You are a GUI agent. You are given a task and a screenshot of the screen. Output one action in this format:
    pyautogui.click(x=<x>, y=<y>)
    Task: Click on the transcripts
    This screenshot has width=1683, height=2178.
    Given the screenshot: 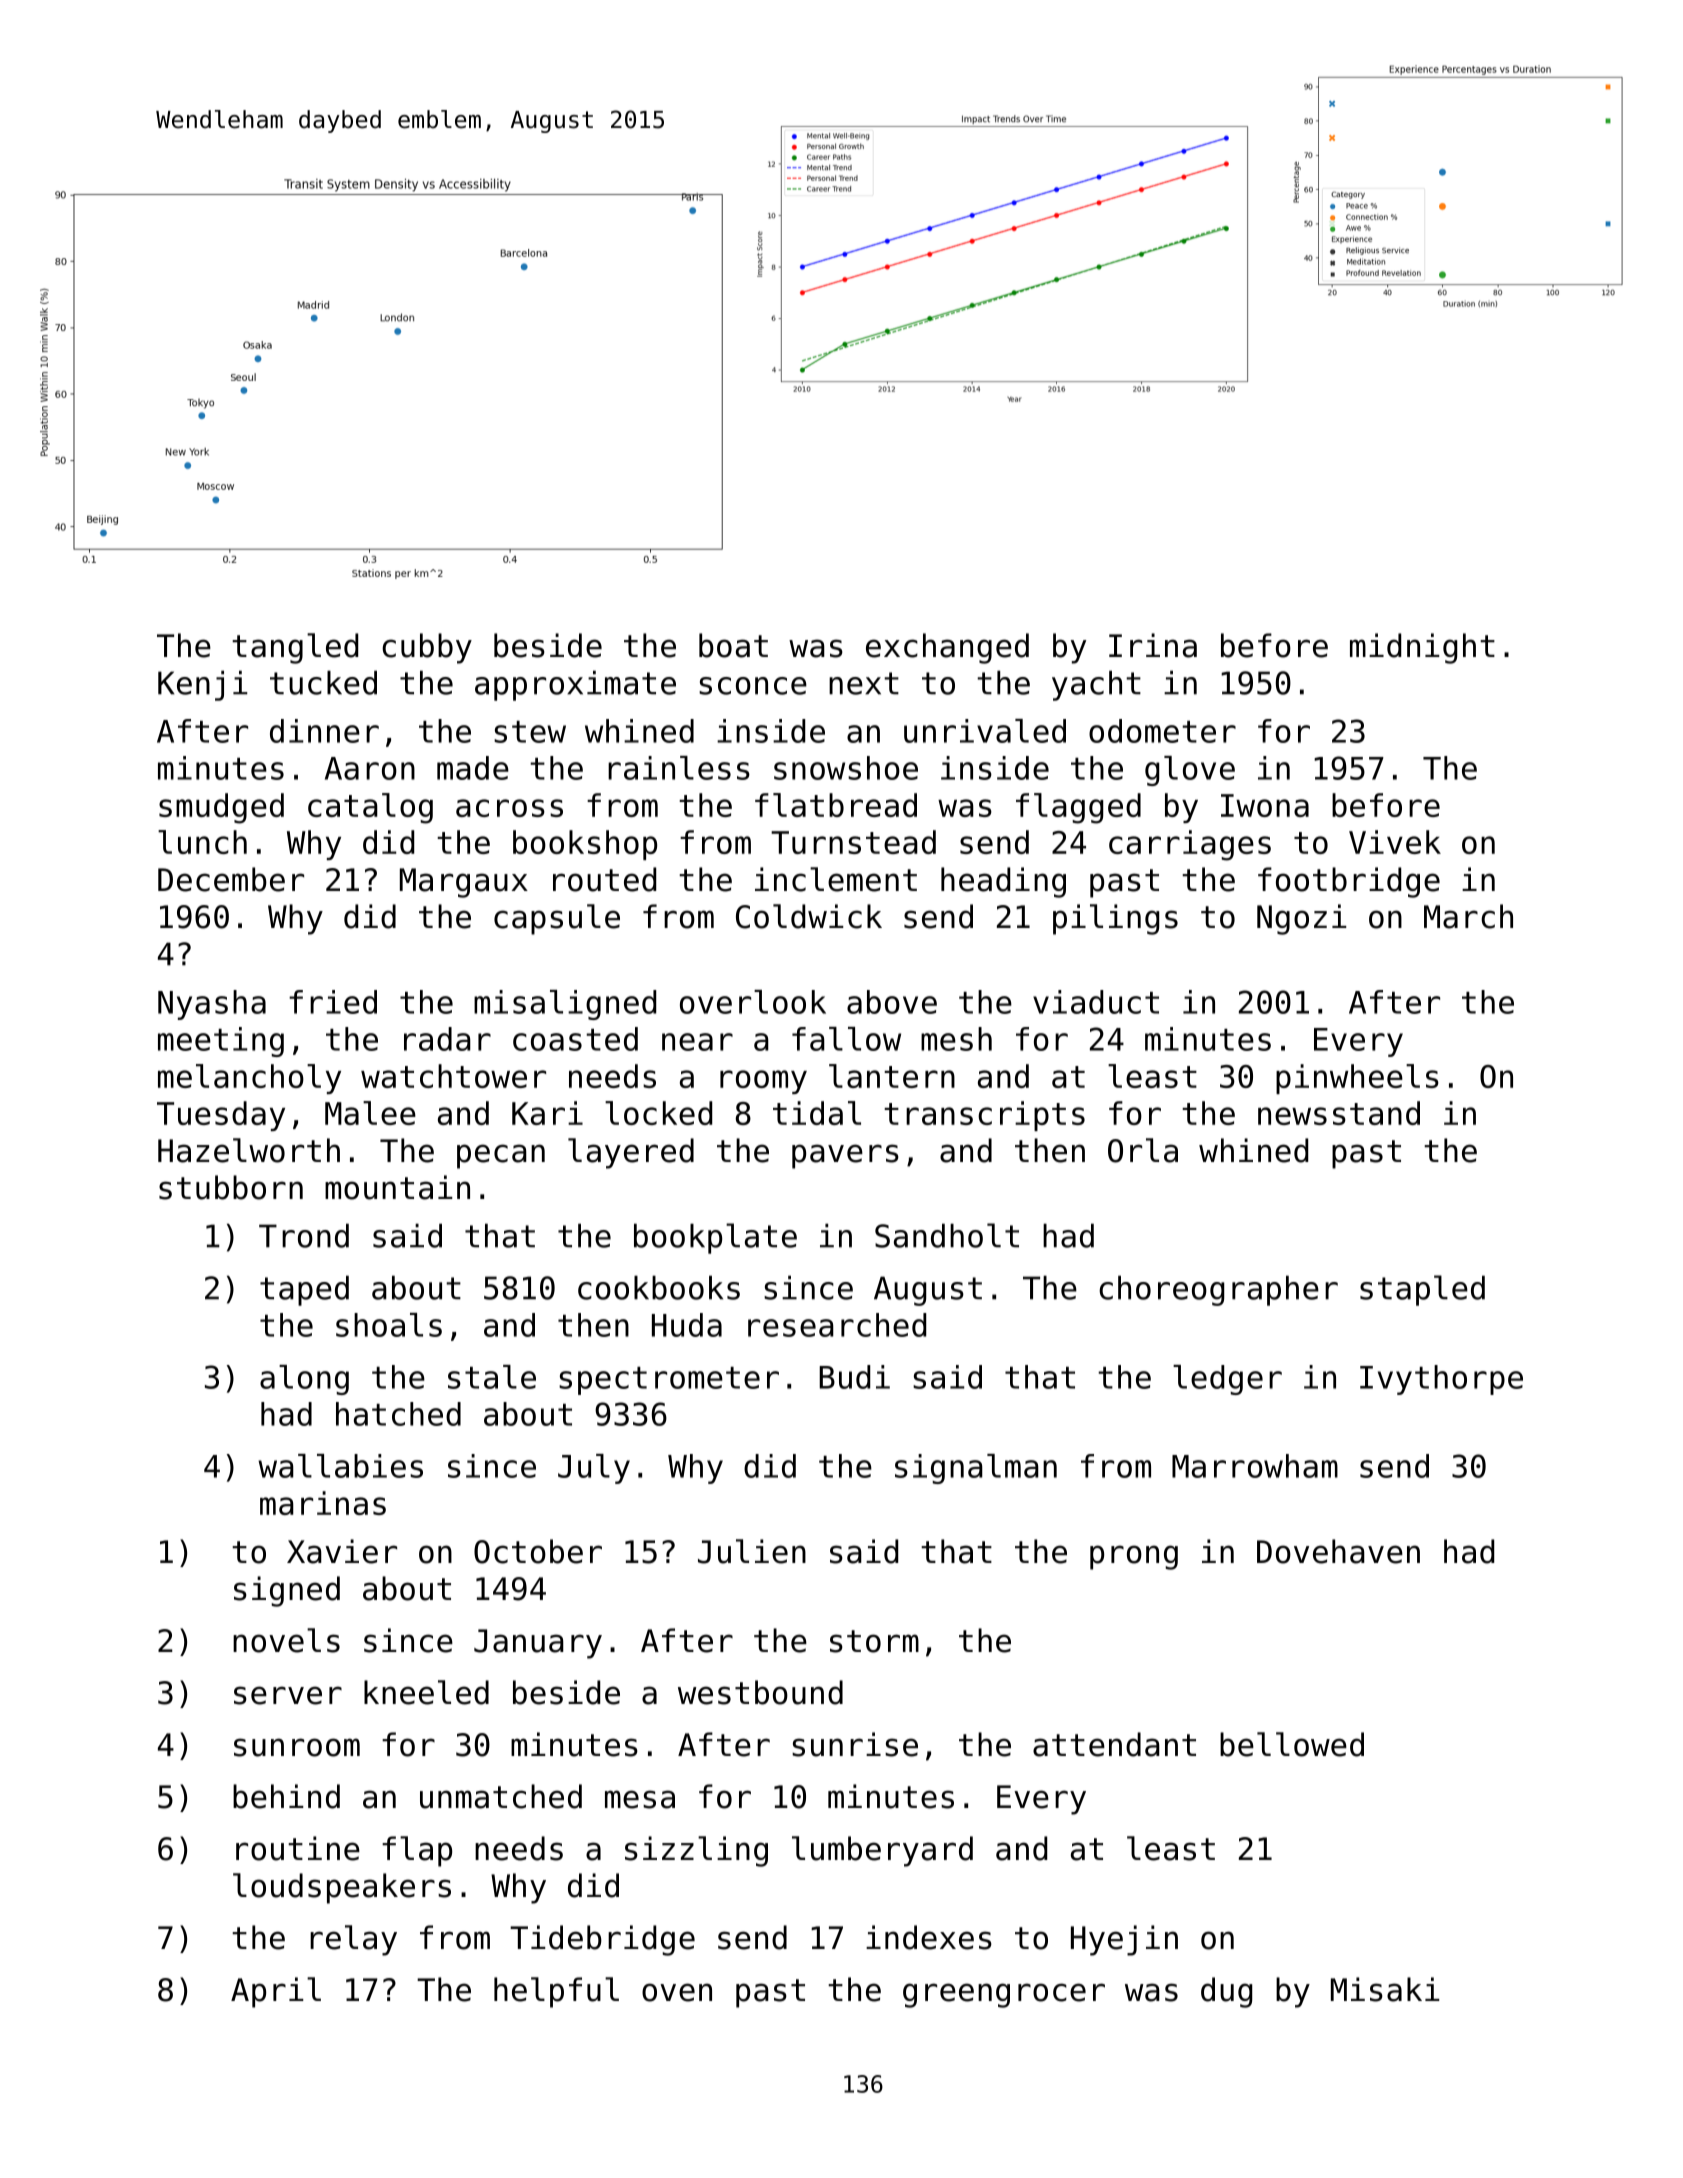 What is the action you would take?
    pyautogui.click(x=984, y=1116)
